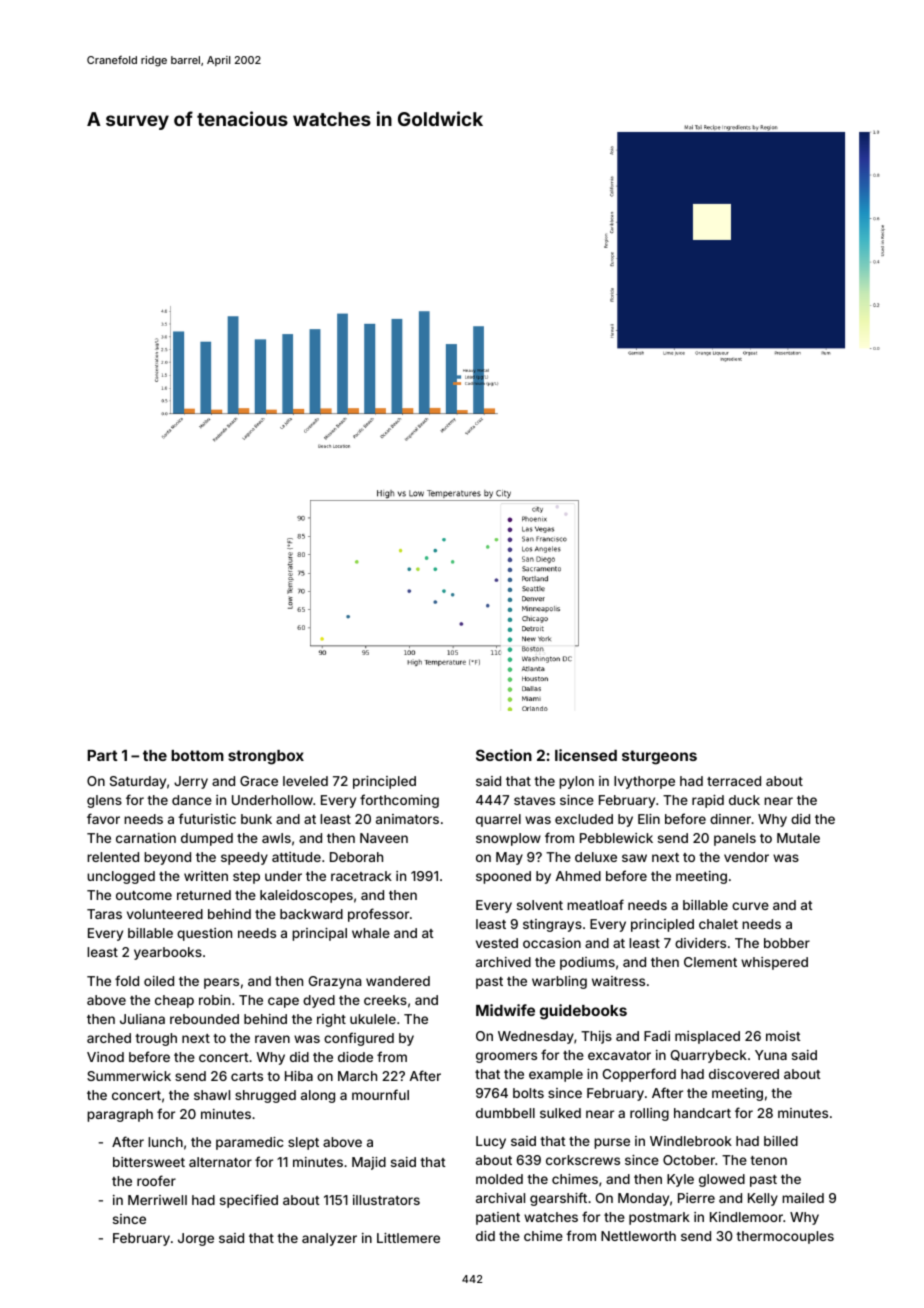 Image resolution: width=924 pixels, height=1308 pixels. I want to click on relented, so click(113, 857).
